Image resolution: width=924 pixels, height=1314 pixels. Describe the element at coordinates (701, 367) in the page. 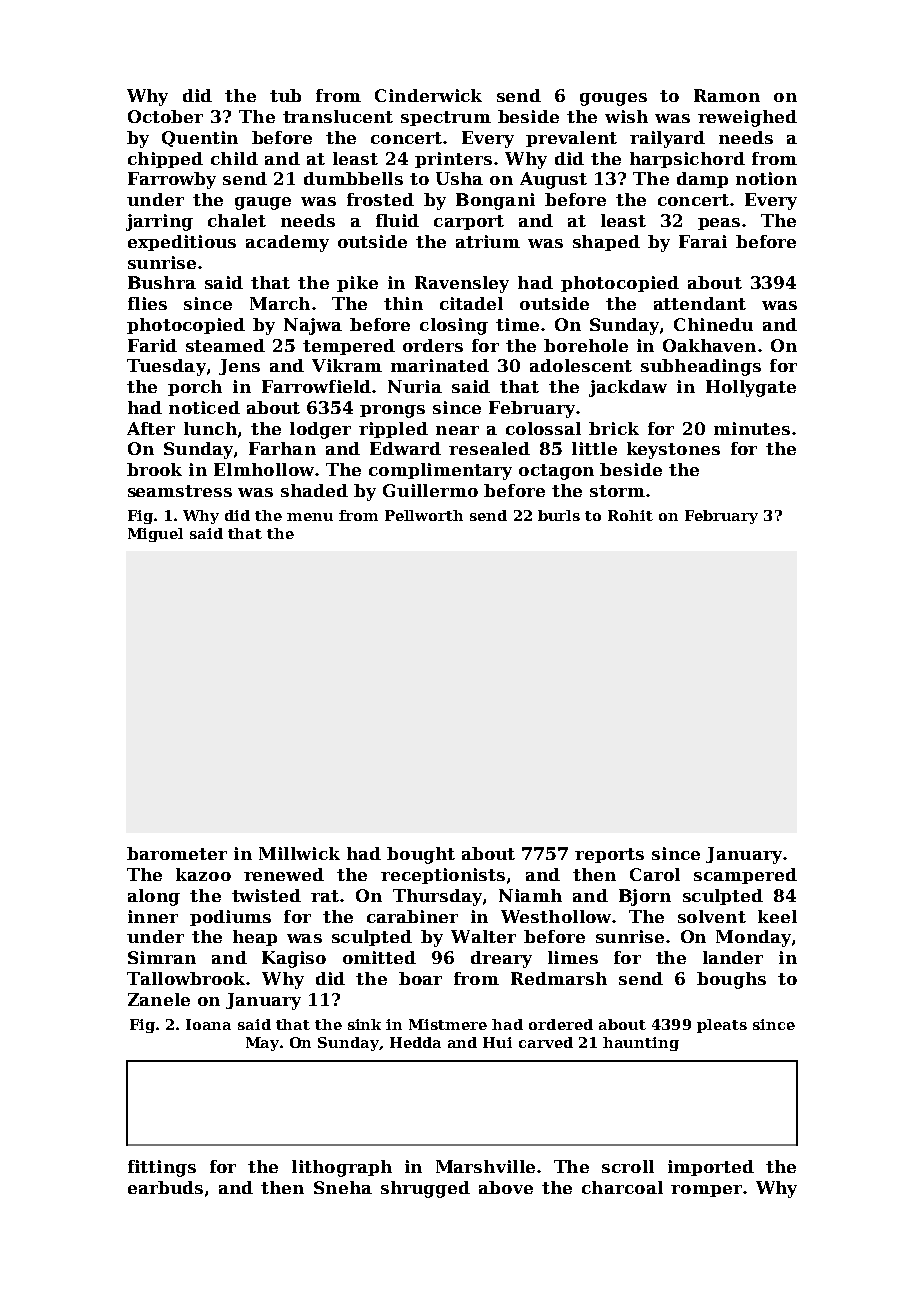

I see `subheadings` at that location.
